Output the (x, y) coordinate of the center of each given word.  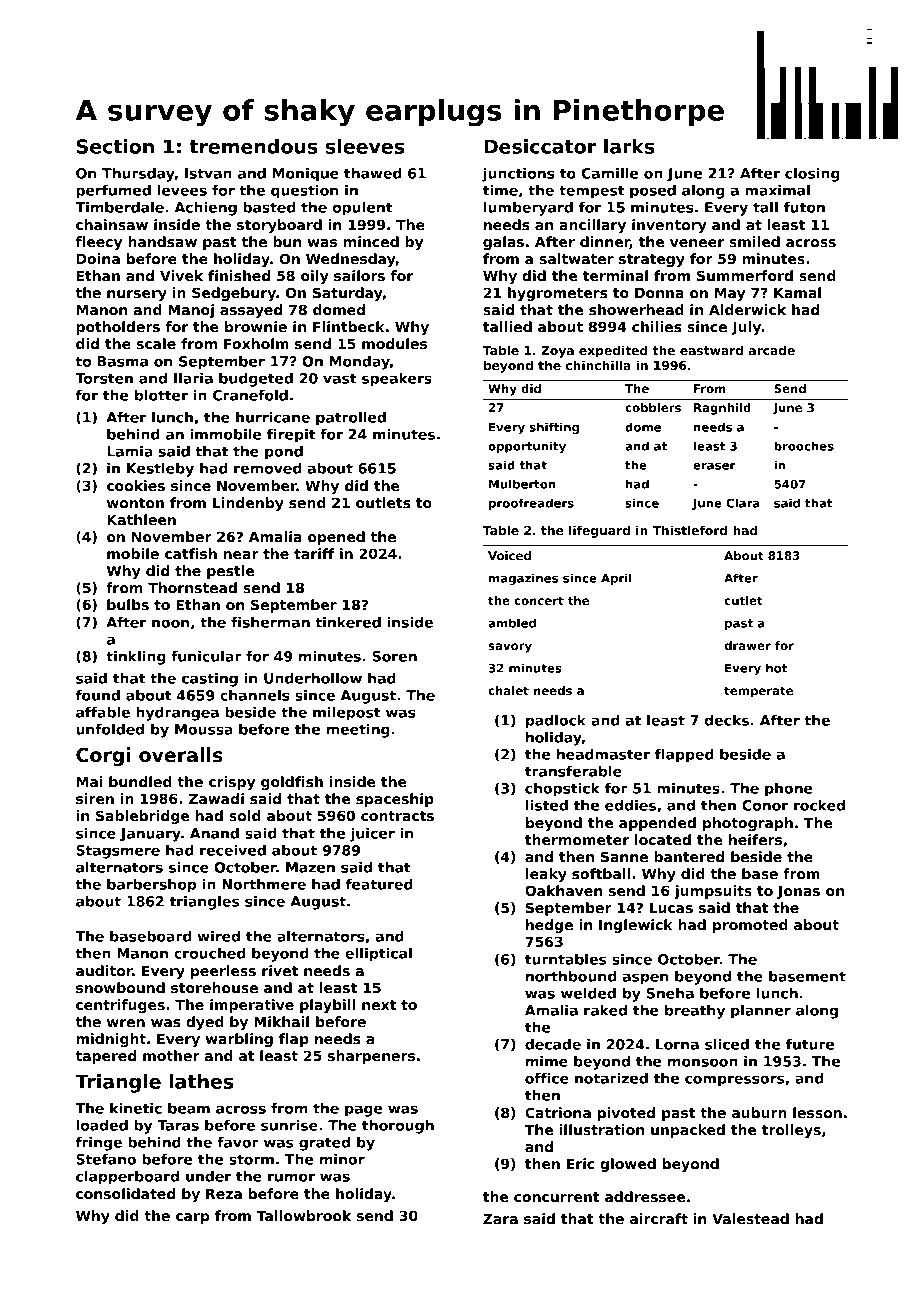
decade (553, 1044)
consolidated (125, 1193)
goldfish (292, 783)
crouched (209, 953)
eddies (630, 805)
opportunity (527, 447)
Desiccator (540, 146)
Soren (394, 656)
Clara (743, 503)
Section (115, 146)
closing (812, 175)
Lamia (130, 451)
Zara (500, 1218)
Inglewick (636, 926)
